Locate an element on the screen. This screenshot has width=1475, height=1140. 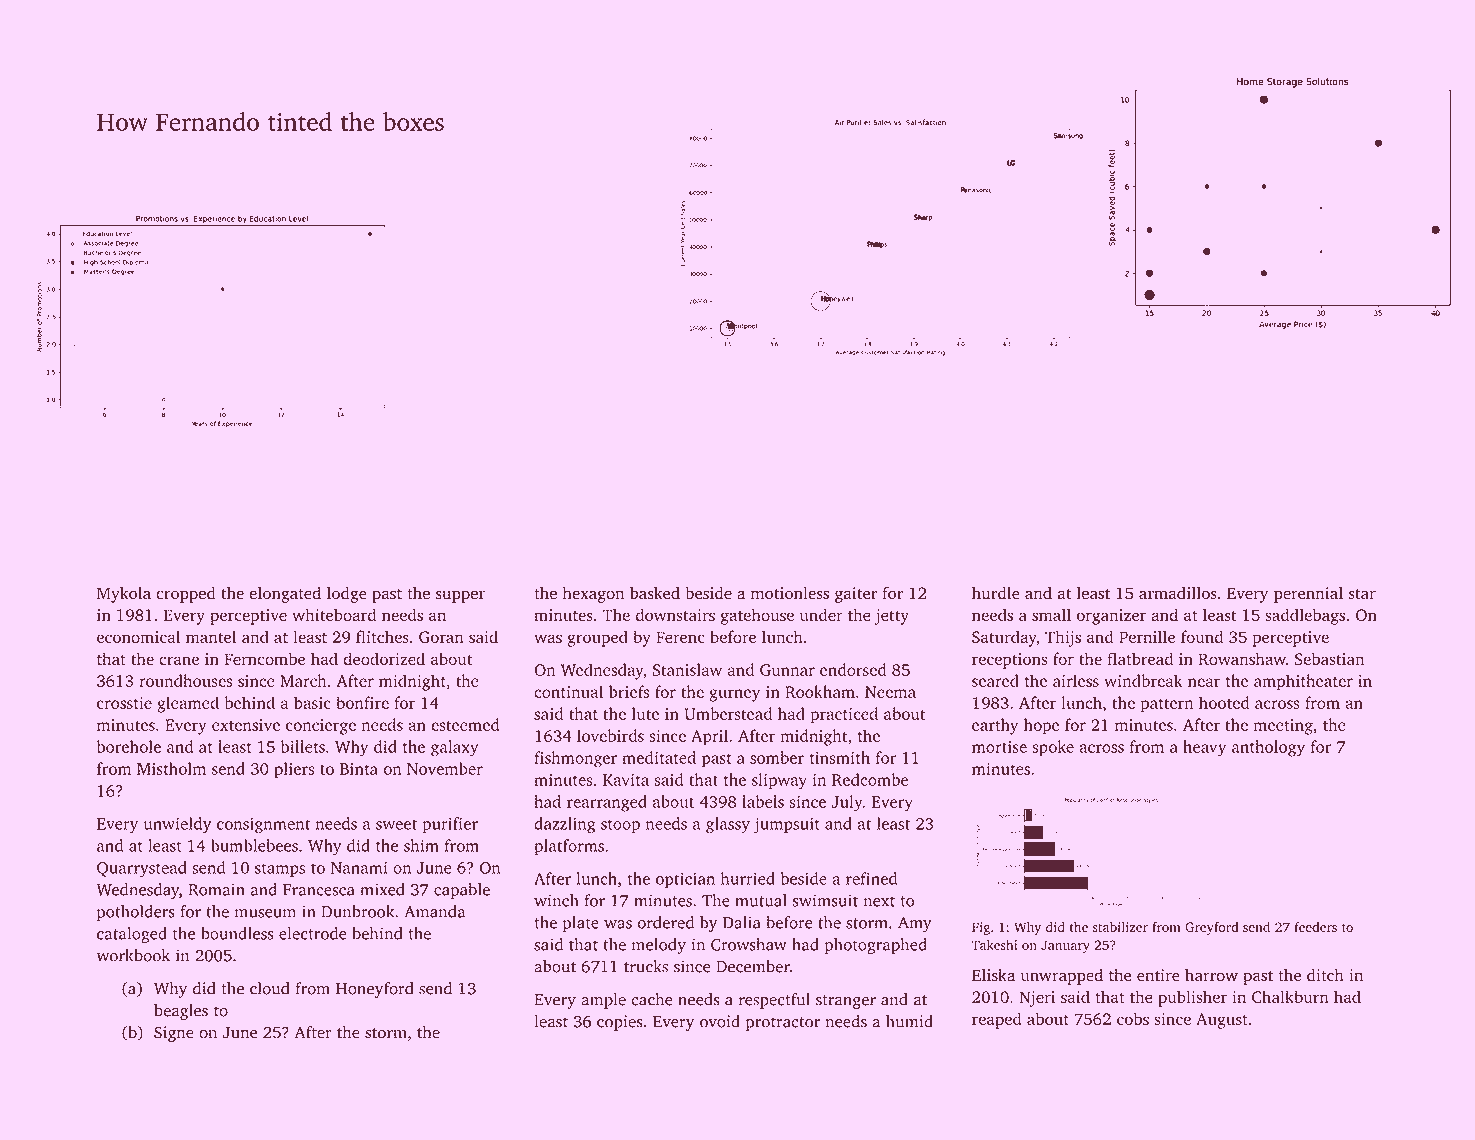
star is located at coordinates (1362, 594).
